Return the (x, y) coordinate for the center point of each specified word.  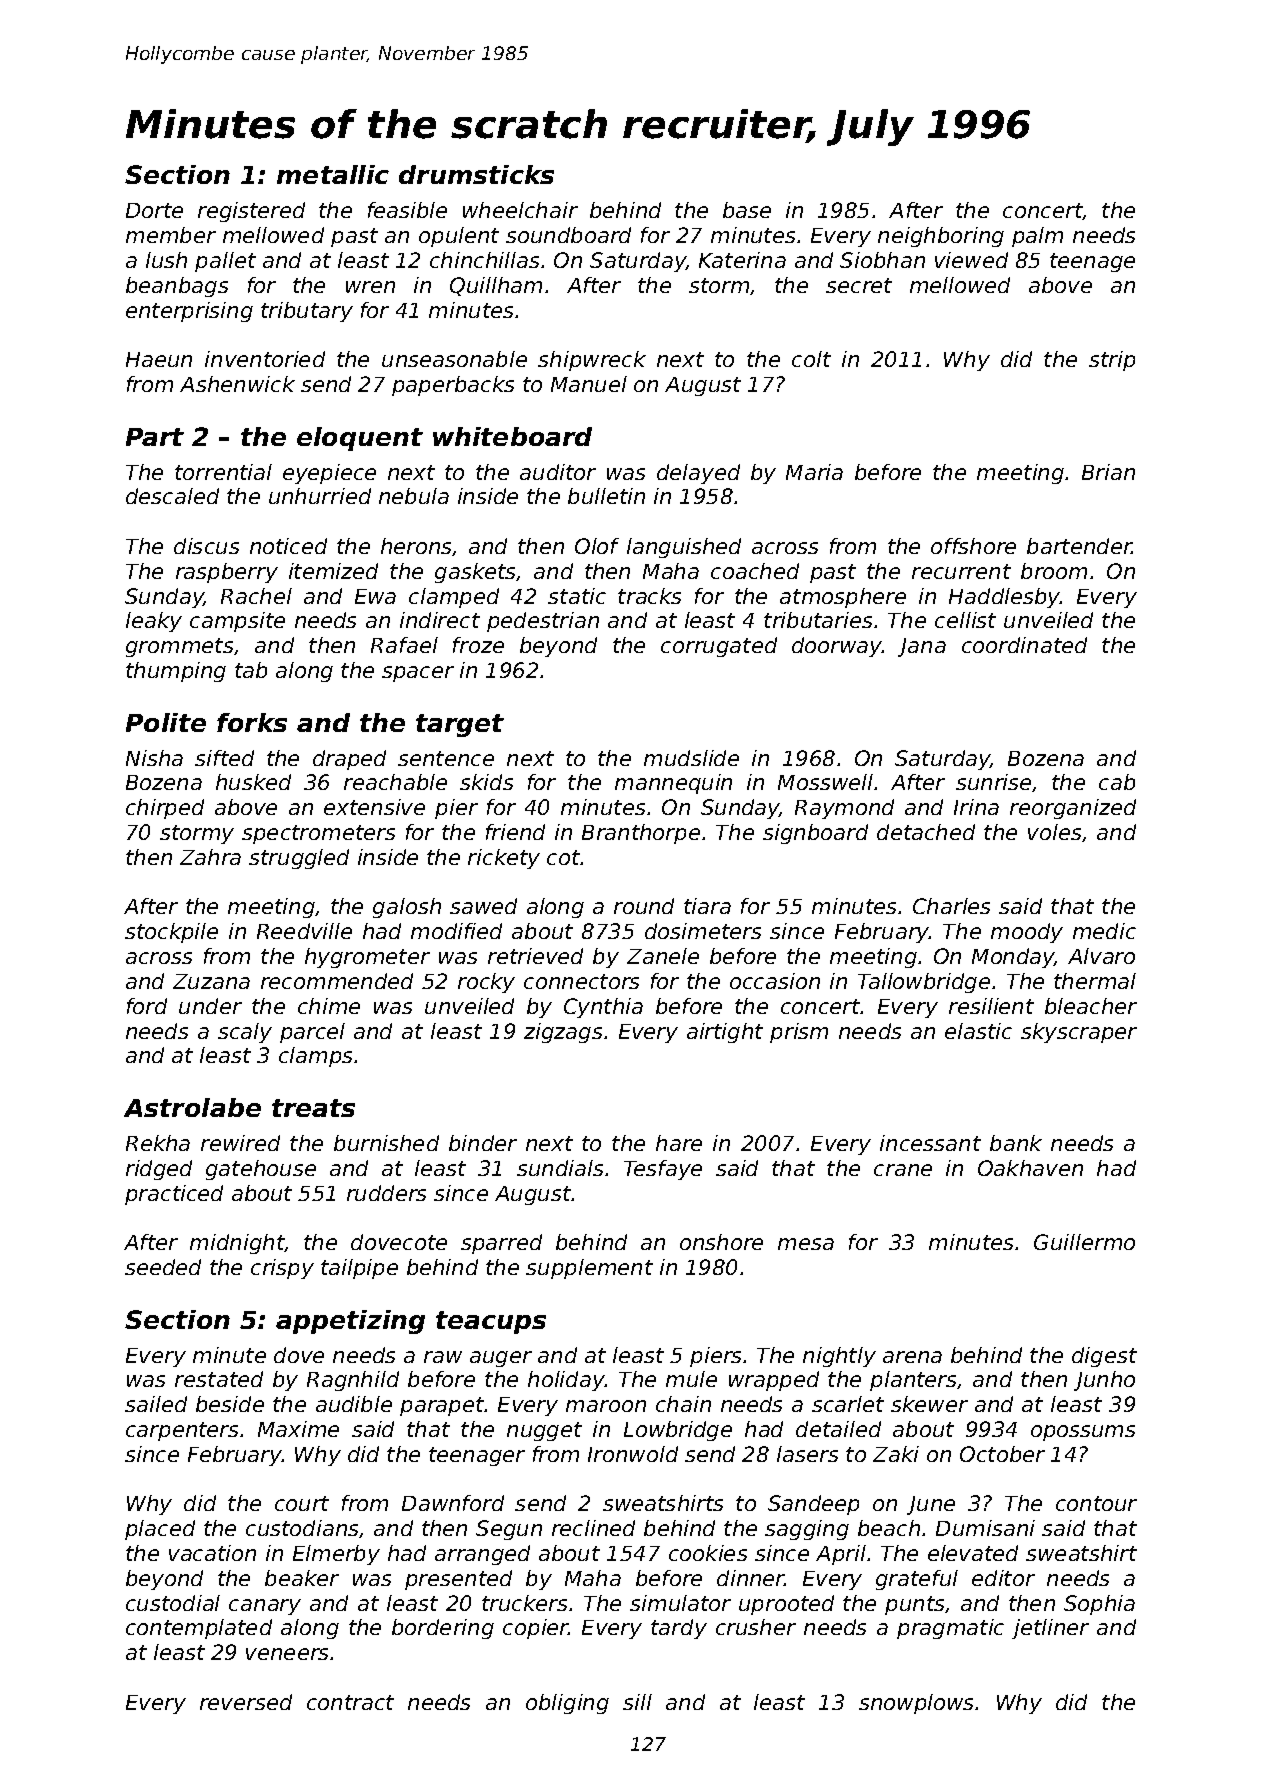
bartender (1079, 546)
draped (349, 760)
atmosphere (843, 598)
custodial (173, 1603)
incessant (930, 1143)
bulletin (606, 496)
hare (679, 1143)
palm (1037, 237)
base (747, 210)
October (1002, 1454)
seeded (163, 1267)
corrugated (719, 647)
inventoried (265, 359)
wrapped (774, 1381)
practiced (174, 1195)
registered (251, 212)
